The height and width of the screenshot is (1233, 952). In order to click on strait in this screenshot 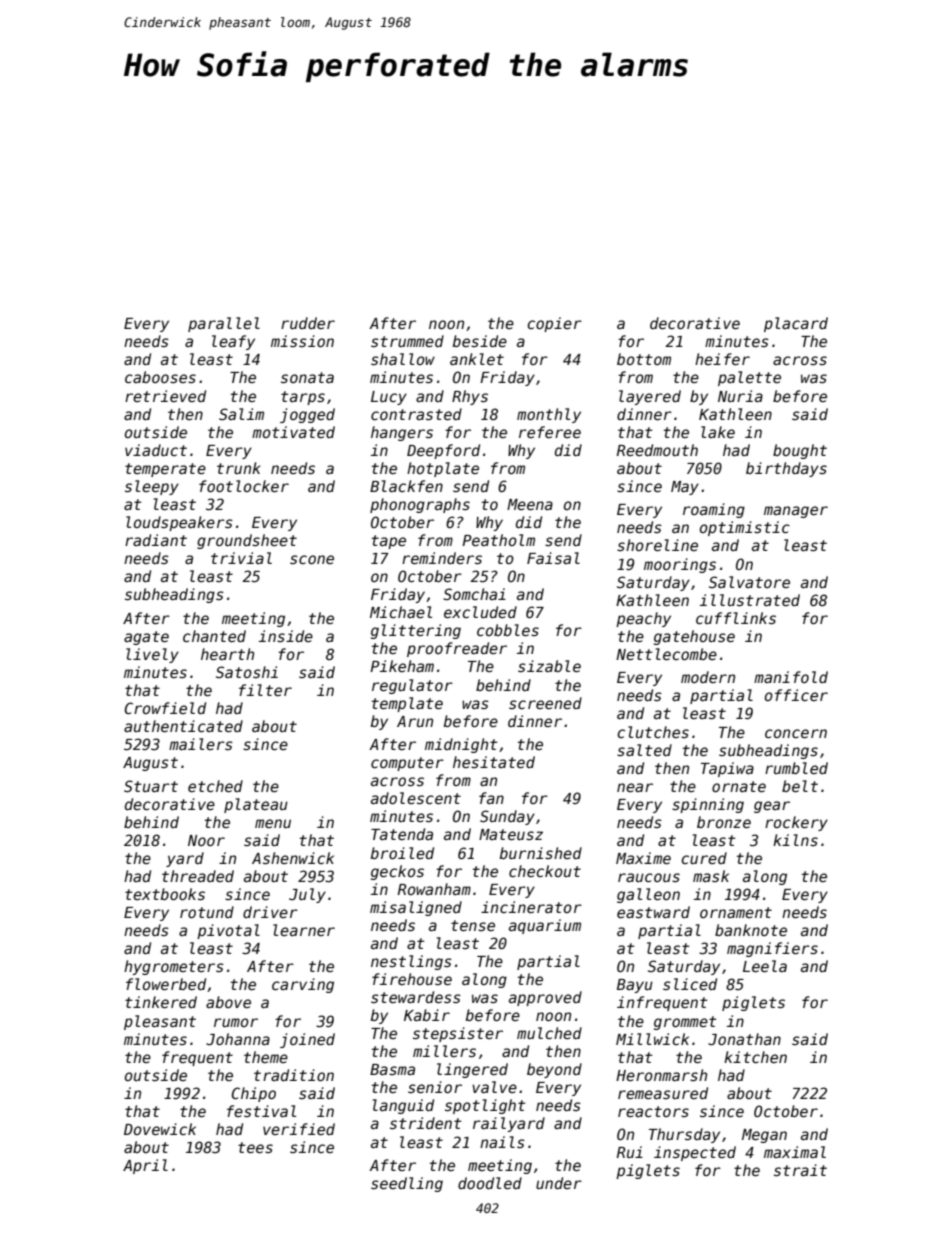, I will do `click(800, 1170)`.
